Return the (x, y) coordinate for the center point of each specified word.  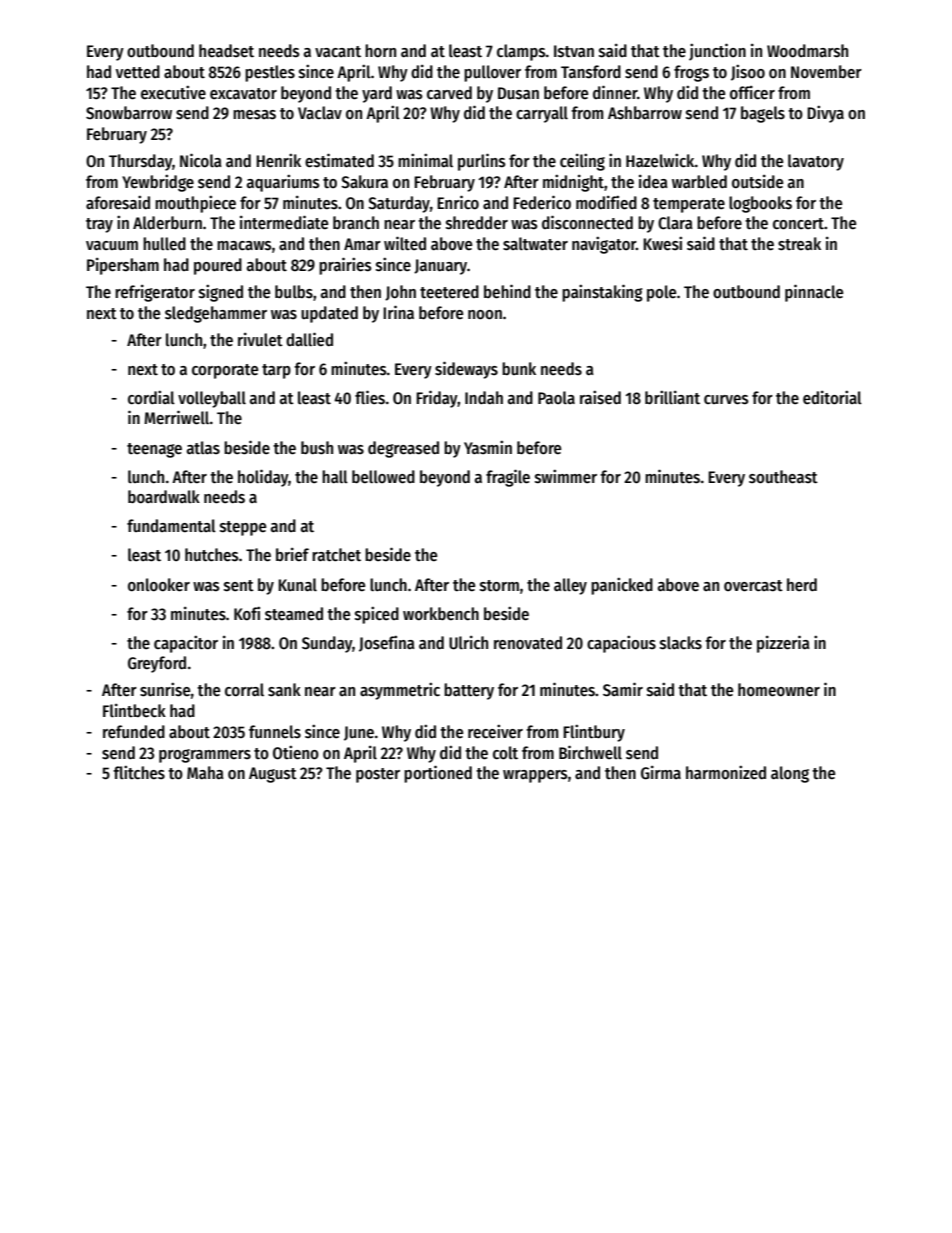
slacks (681, 643)
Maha (205, 772)
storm (499, 586)
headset (226, 51)
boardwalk (164, 497)
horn (380, 51)
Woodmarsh (807, 51)
